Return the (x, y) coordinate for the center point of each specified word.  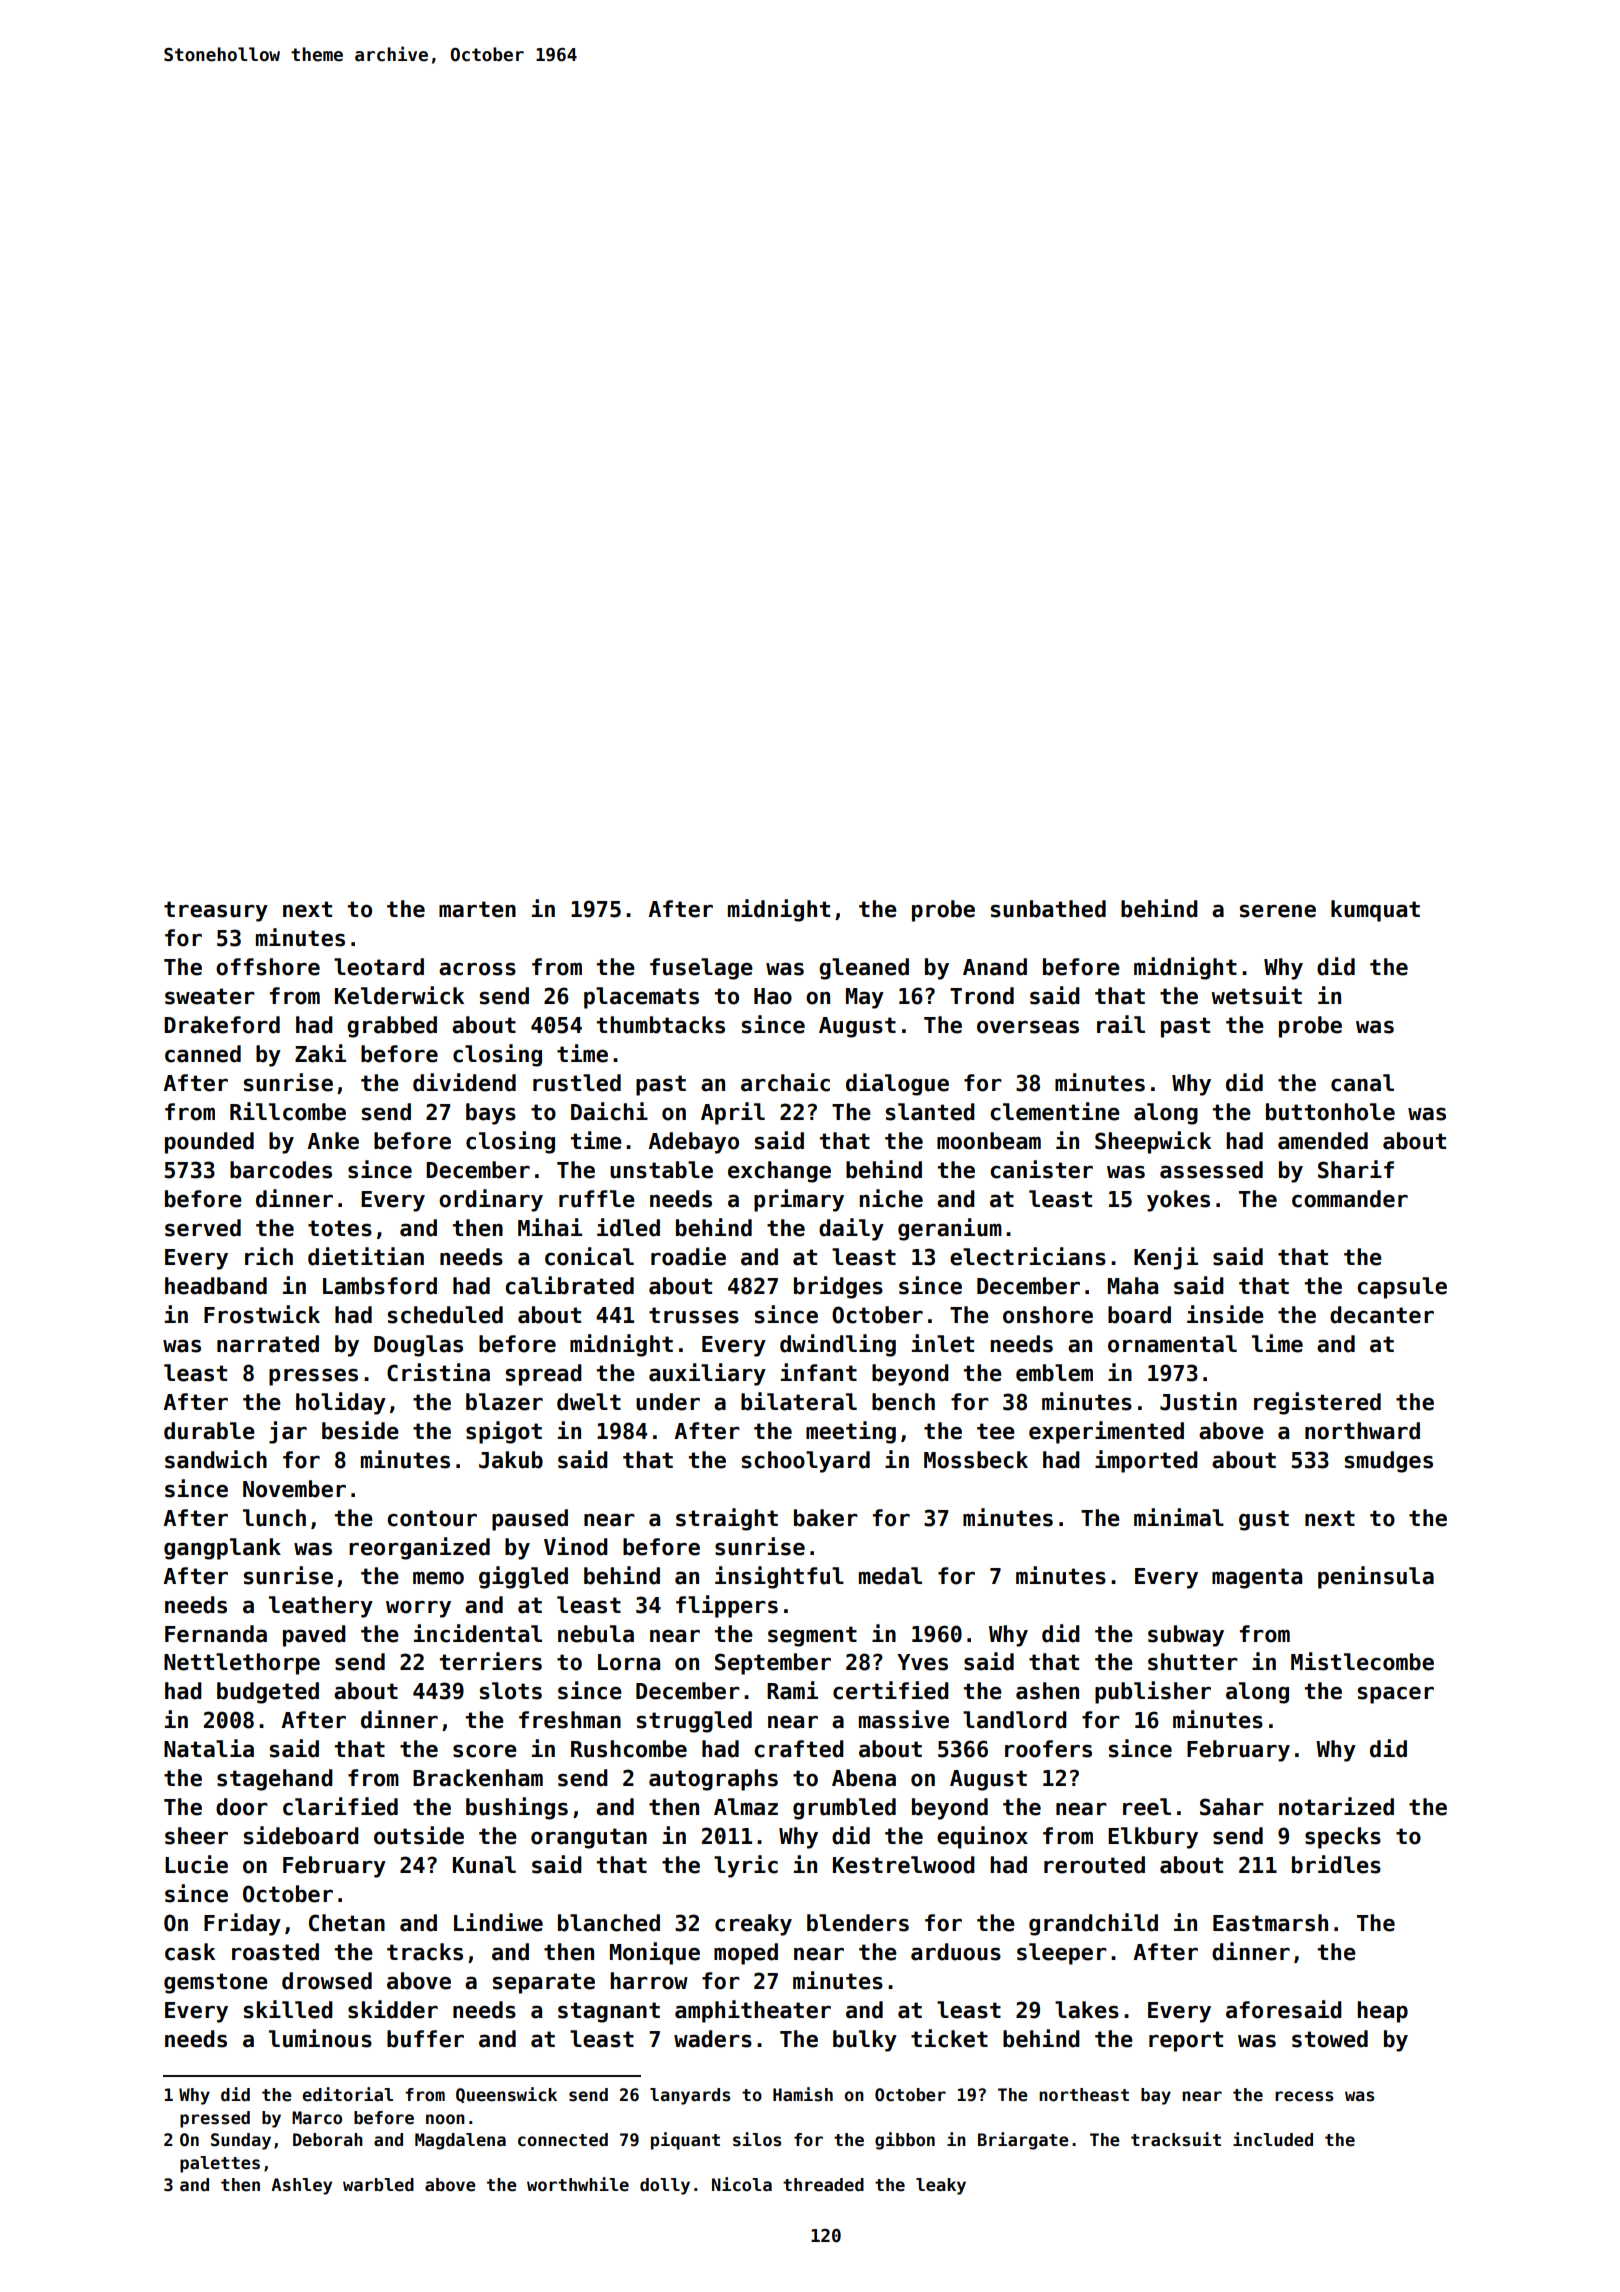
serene (1278, 911)
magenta (1257, 1578)
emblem (1054, 1373)
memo (438, 1578)
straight (727, 1519)
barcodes (281, 1170)
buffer (425, 2039)
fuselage (701, 969)
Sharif (1356, 1169)
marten (477, 909)
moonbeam (989, 1141)
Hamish (803, 2094)
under (668, 1402)
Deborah (328, 2140)
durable (209, 1431)
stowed (1330, 2039)
